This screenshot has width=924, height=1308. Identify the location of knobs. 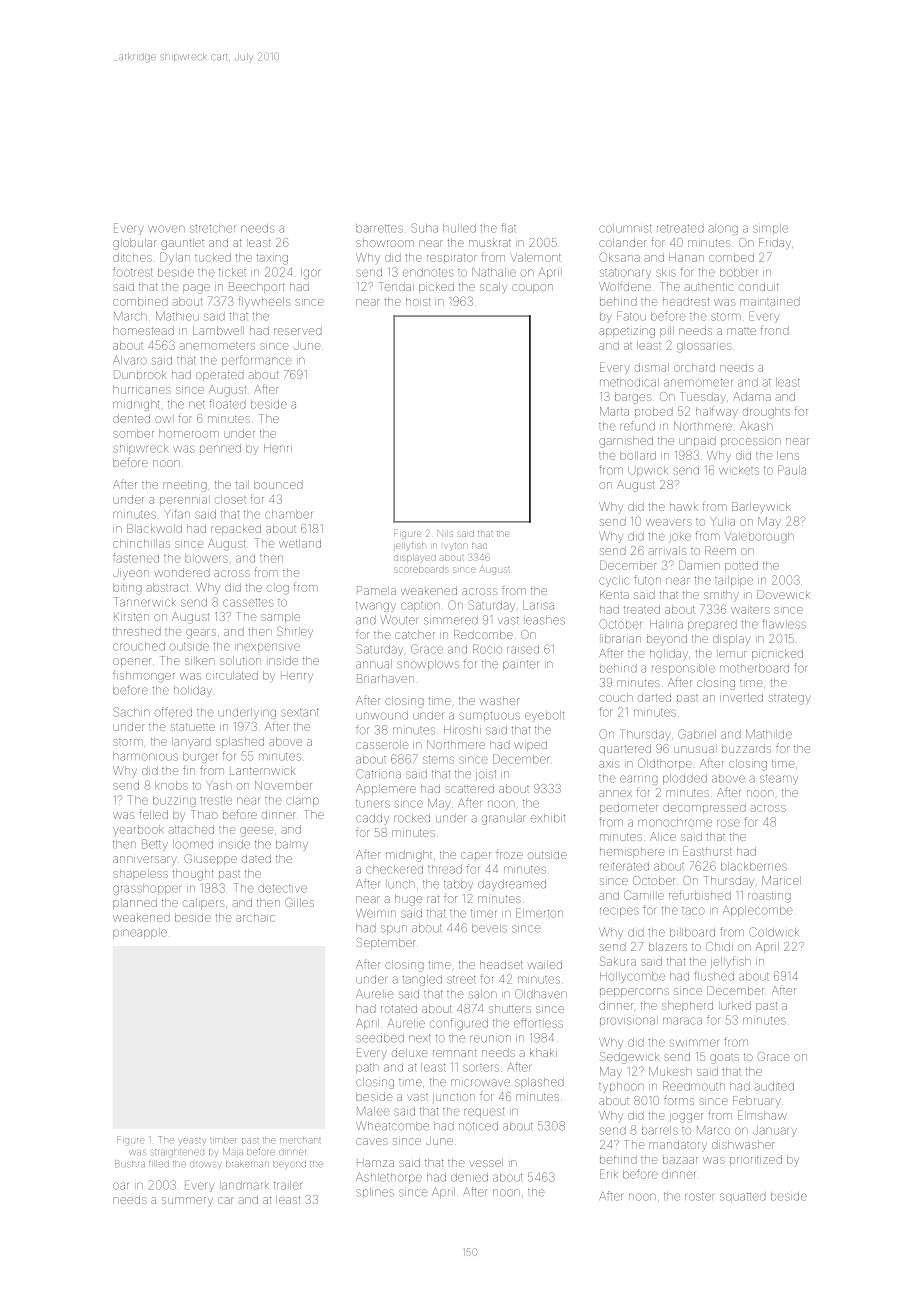
(171, 785).
